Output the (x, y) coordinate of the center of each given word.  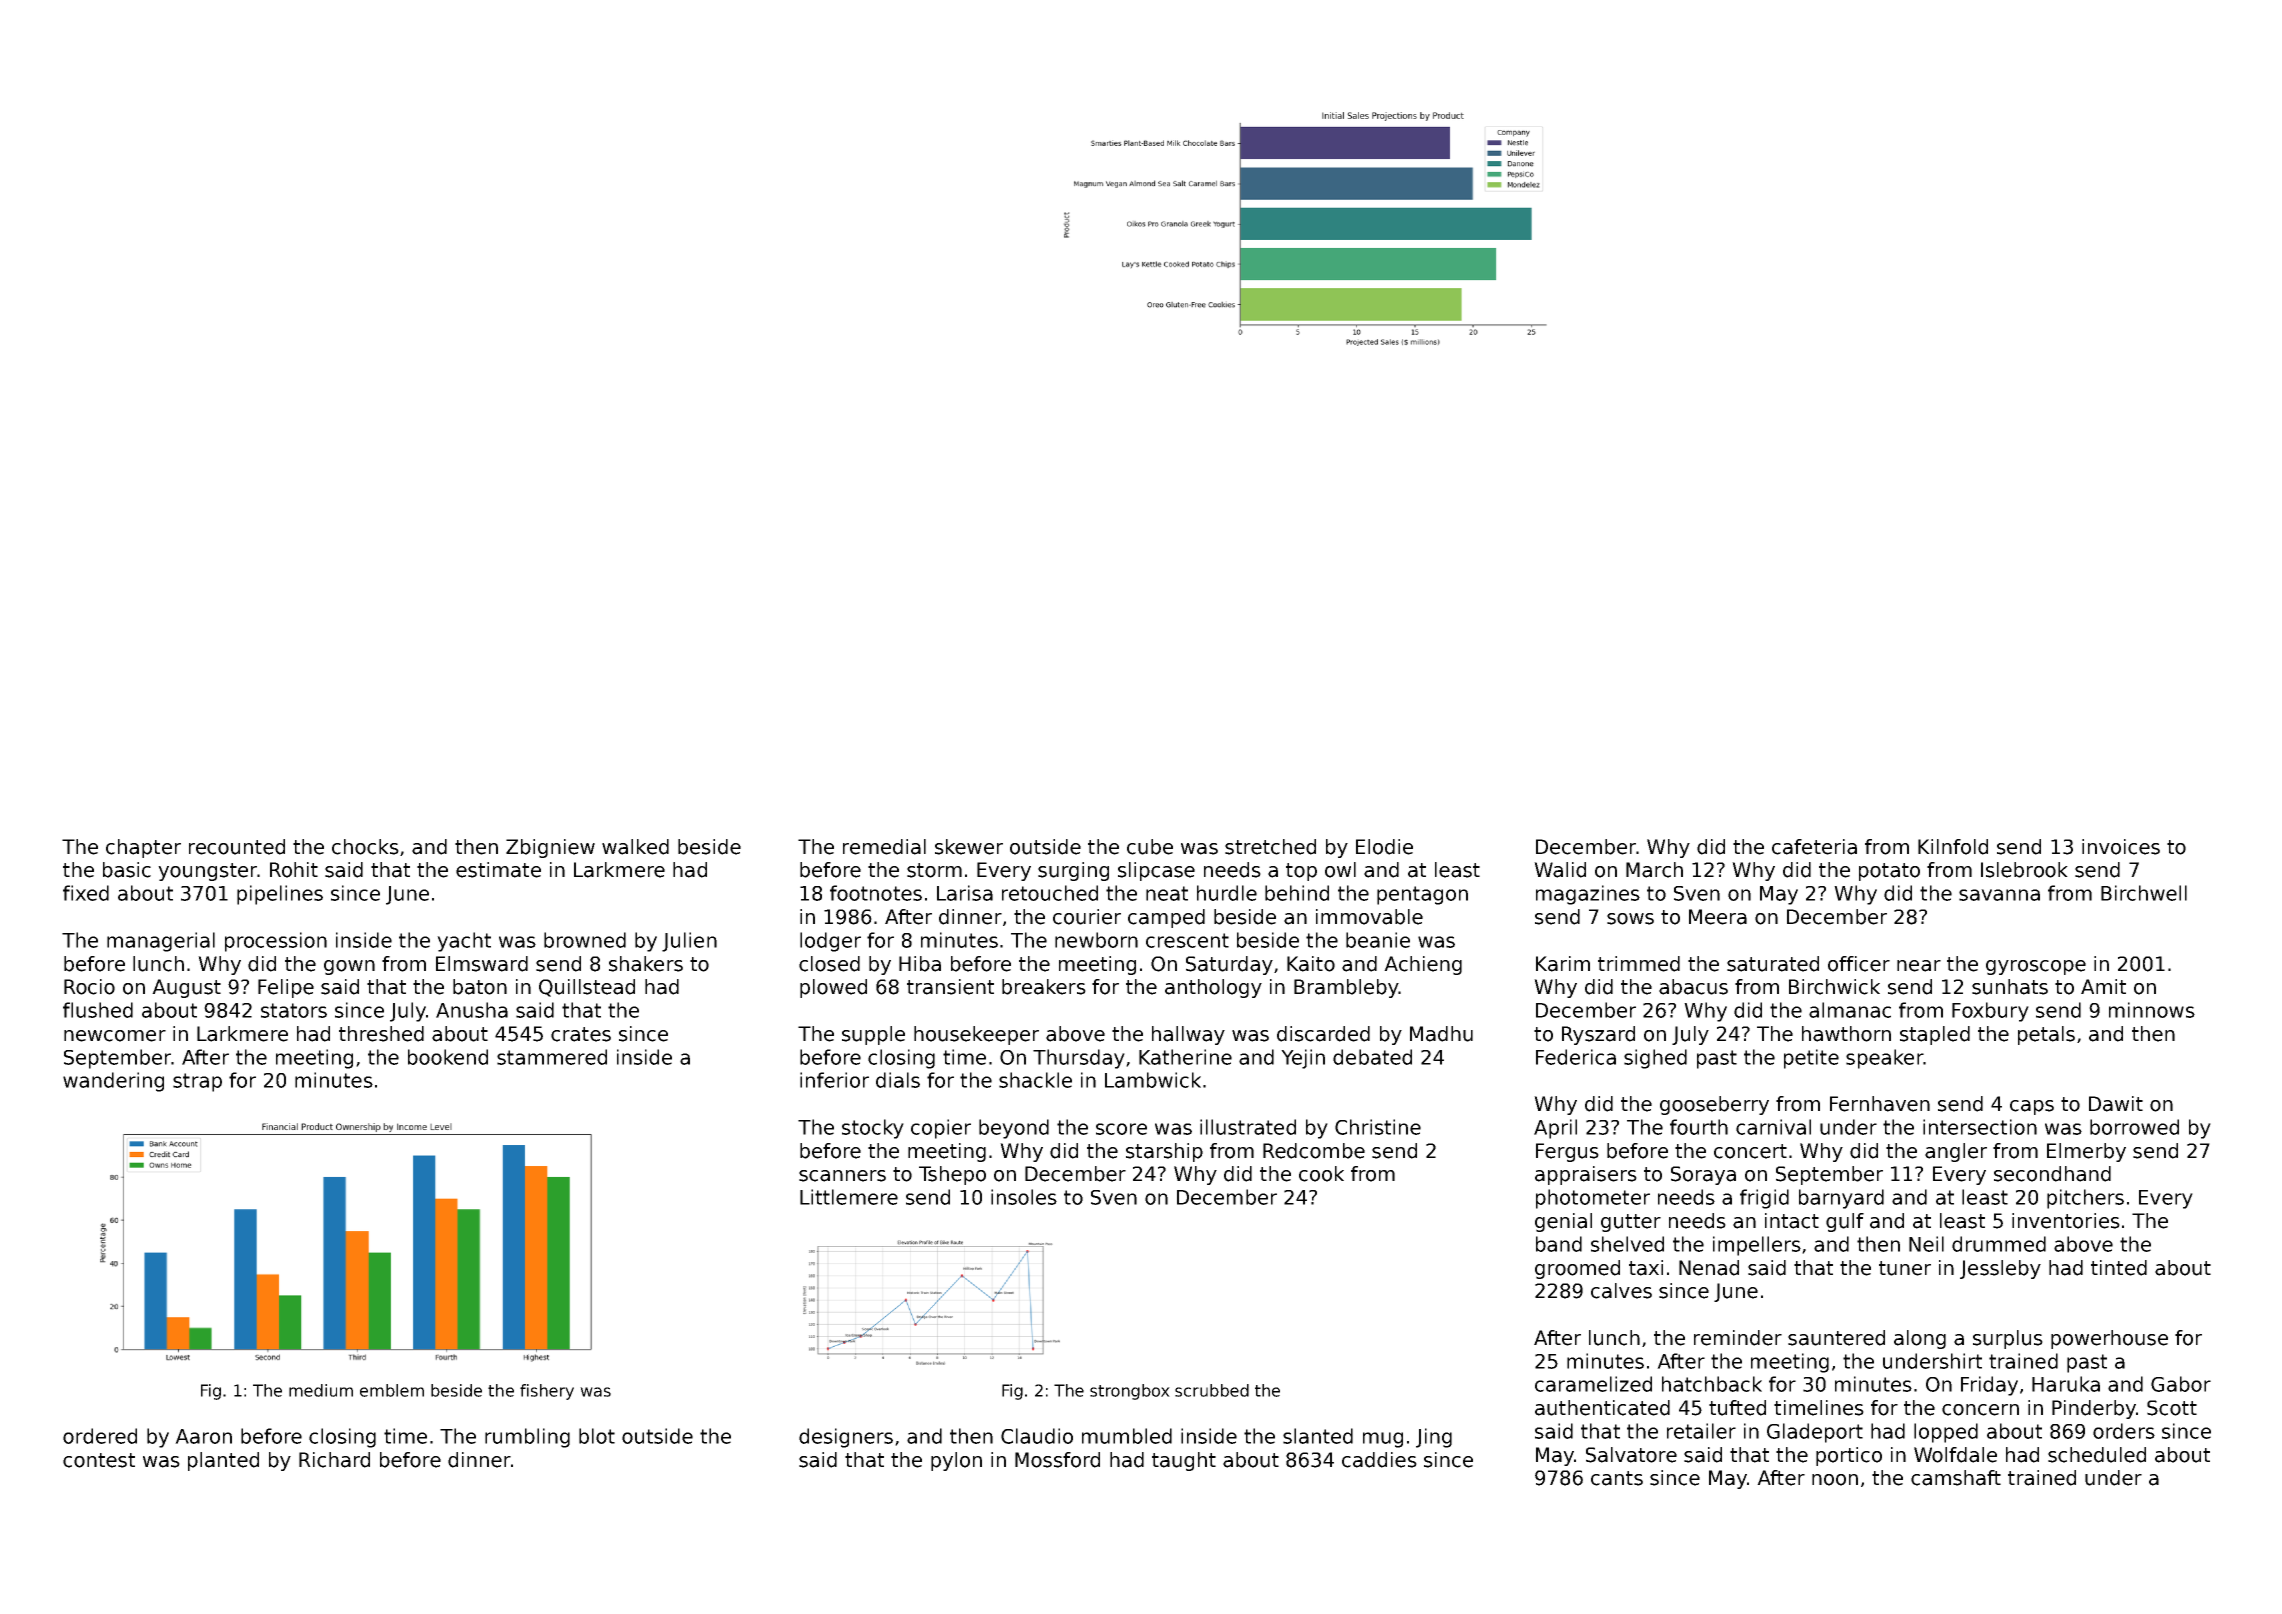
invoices (2121, 847)
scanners (842, 1176)
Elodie (1384, 847)
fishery (547, 1392)
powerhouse (2109, 1339)
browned (585, 940)
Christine (1378, 1127)
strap (197, 1082)
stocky (873, 1129)
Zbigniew (550, 848)
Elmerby (2086, 1152)
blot (597, 1436)
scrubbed (1212, 1390)
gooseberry (1714, 1105)
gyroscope (2036, 967)
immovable (1369, 917)
